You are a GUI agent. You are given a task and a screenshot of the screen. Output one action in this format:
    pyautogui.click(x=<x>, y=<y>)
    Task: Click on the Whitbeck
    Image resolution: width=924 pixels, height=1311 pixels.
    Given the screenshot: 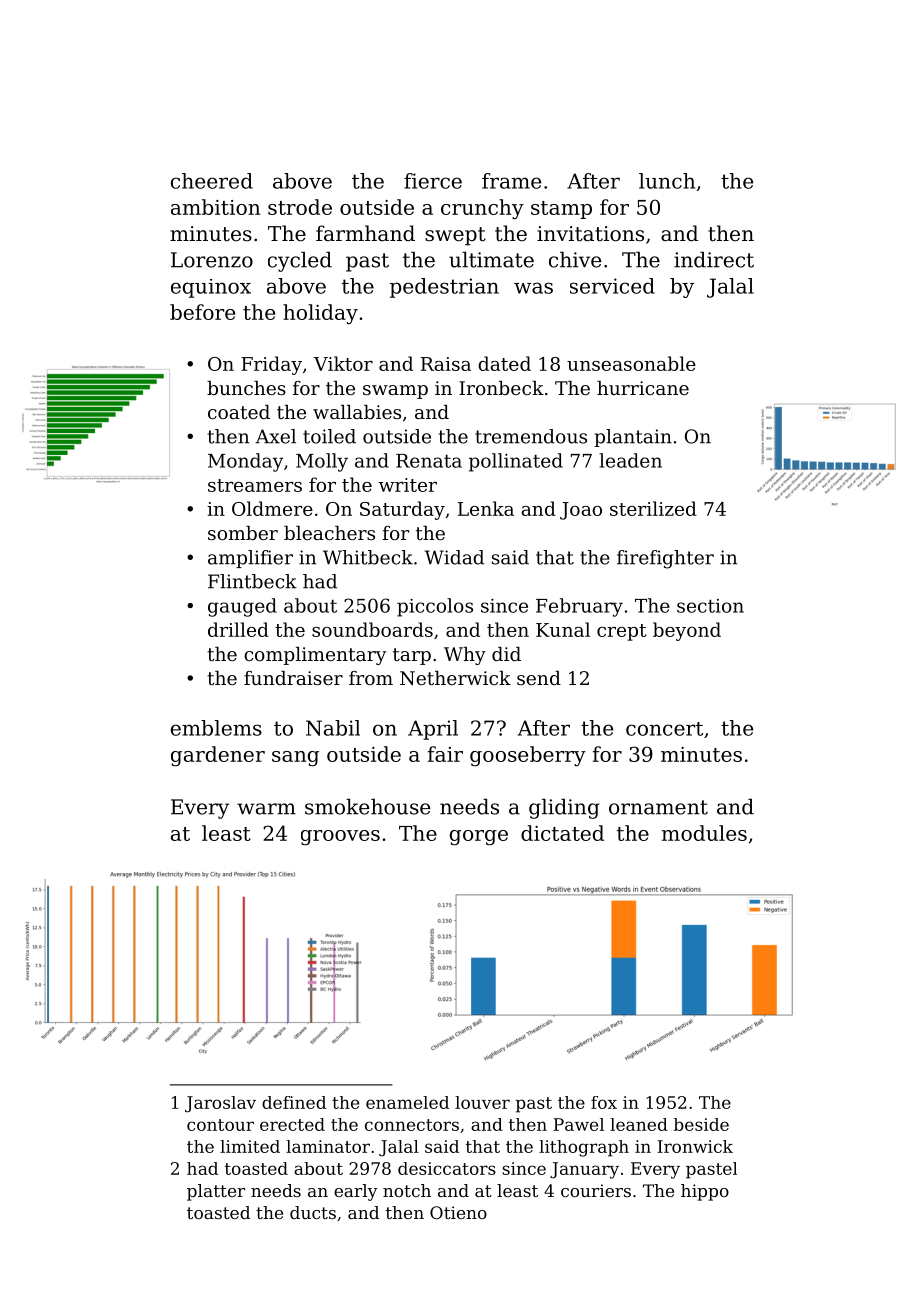 What is the action you would take?
    pyautogui.click(x=368, y=557)
